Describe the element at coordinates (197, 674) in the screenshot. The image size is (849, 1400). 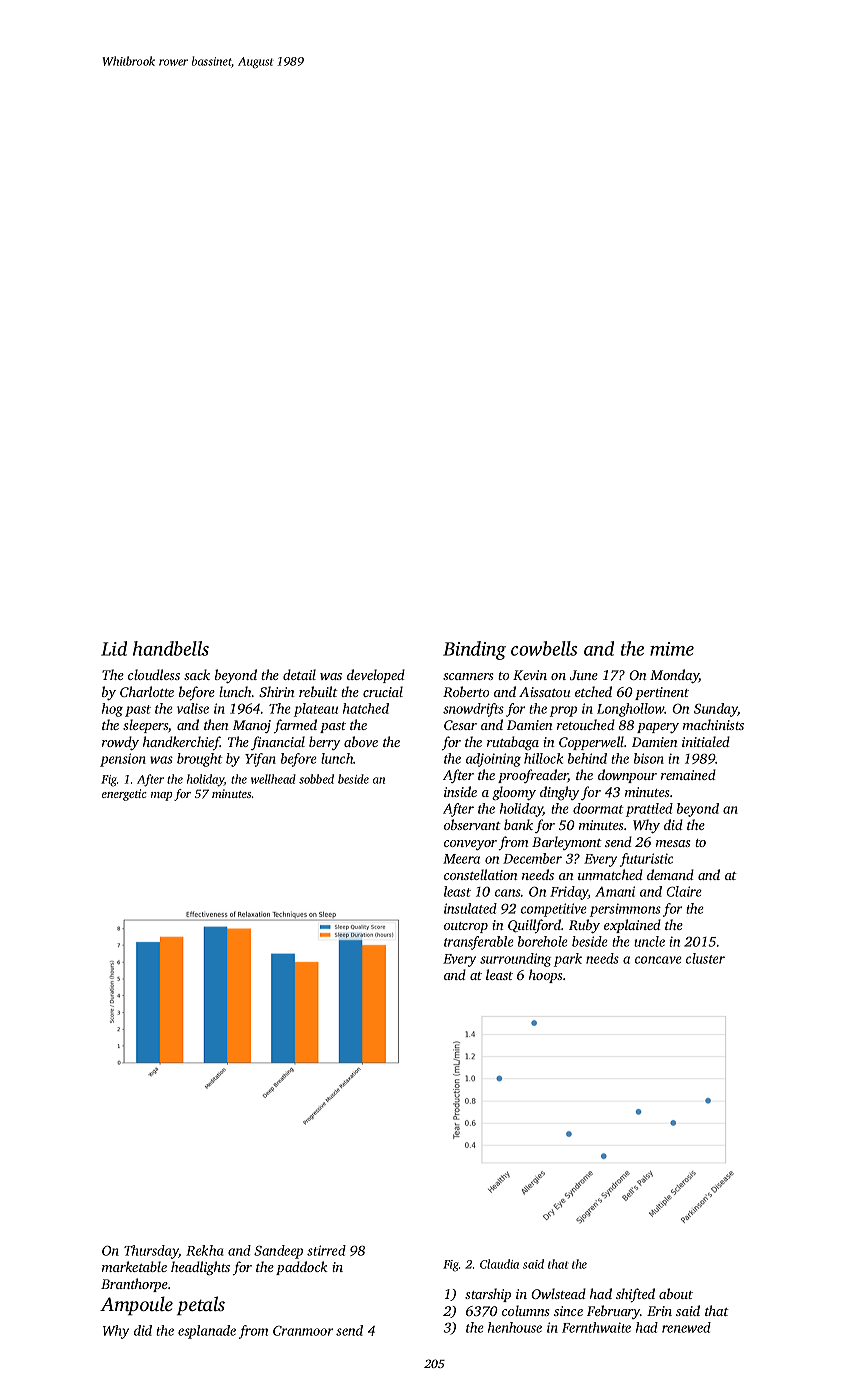
I see `sack` at that location.
